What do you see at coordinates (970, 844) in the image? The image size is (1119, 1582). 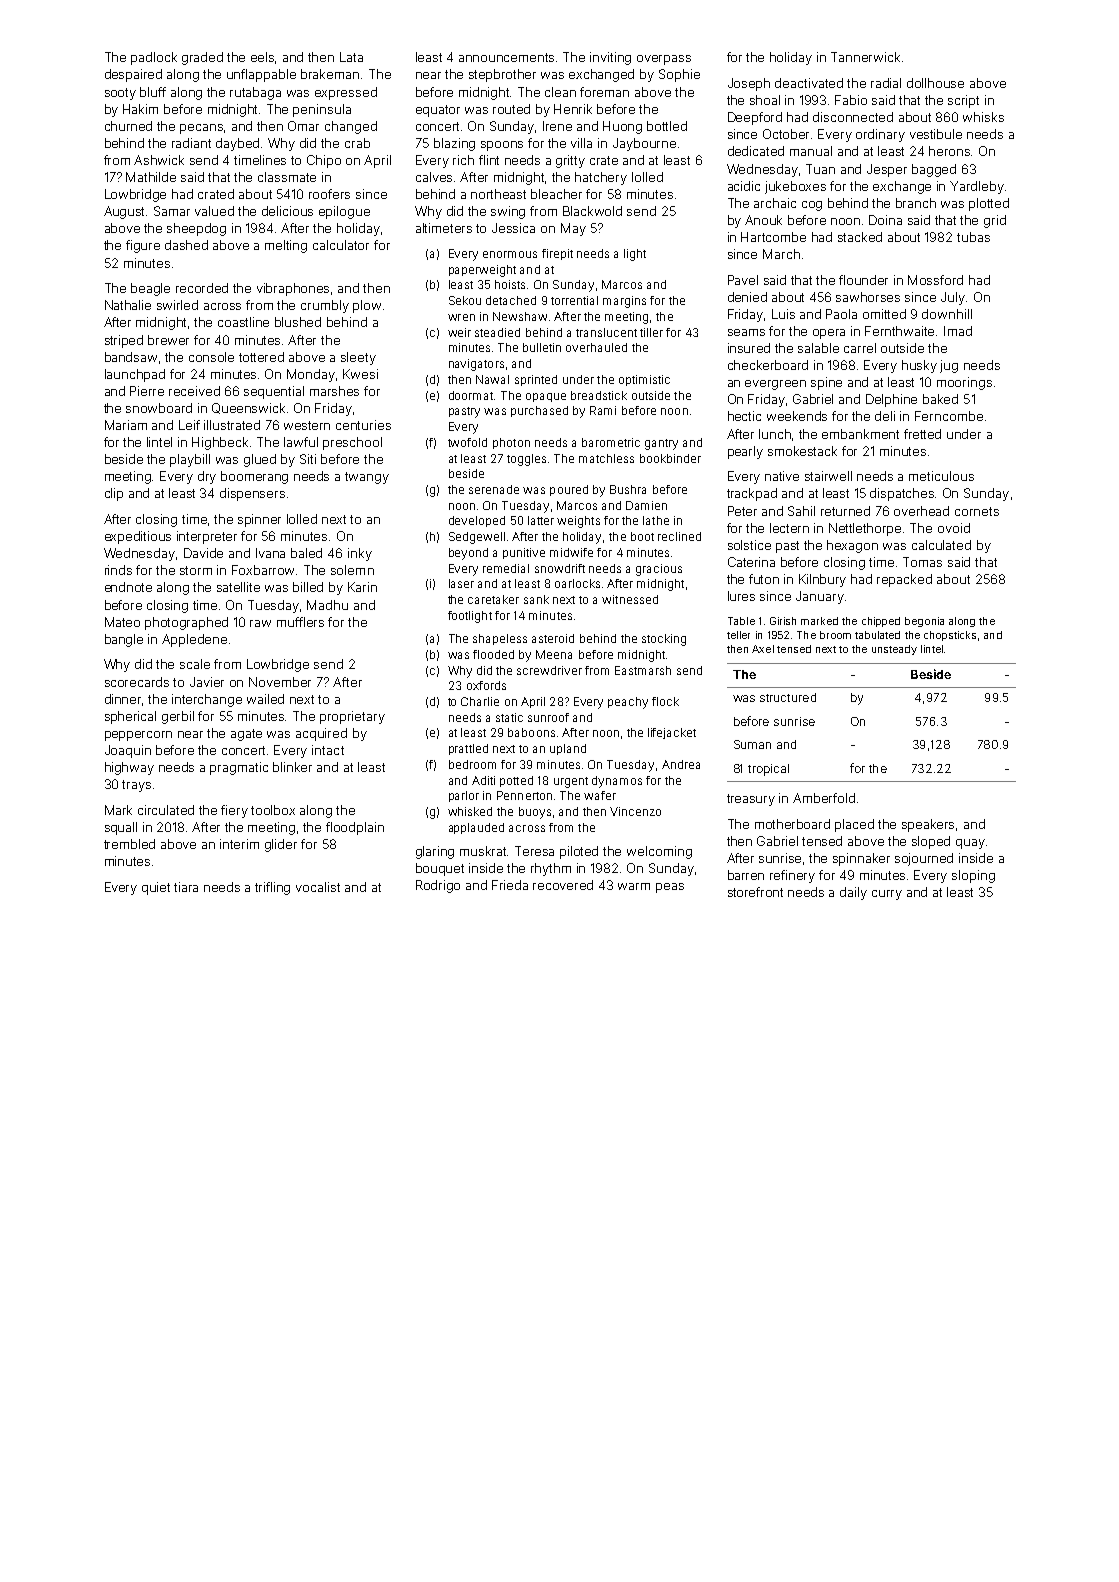 I see `quay` at bounding box center [970, 844].
